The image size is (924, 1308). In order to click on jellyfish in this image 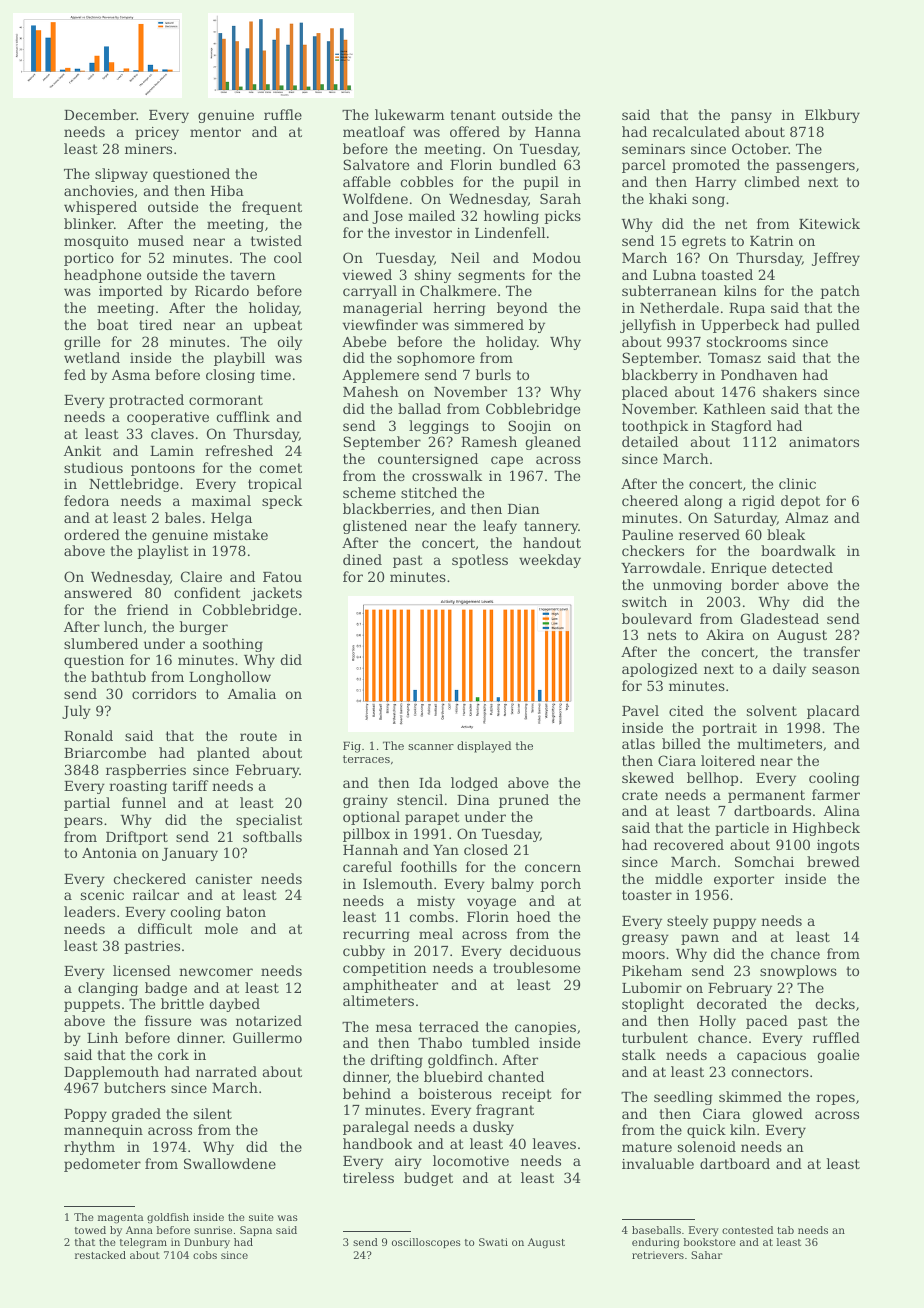, I will do `click(648, 326)`.
